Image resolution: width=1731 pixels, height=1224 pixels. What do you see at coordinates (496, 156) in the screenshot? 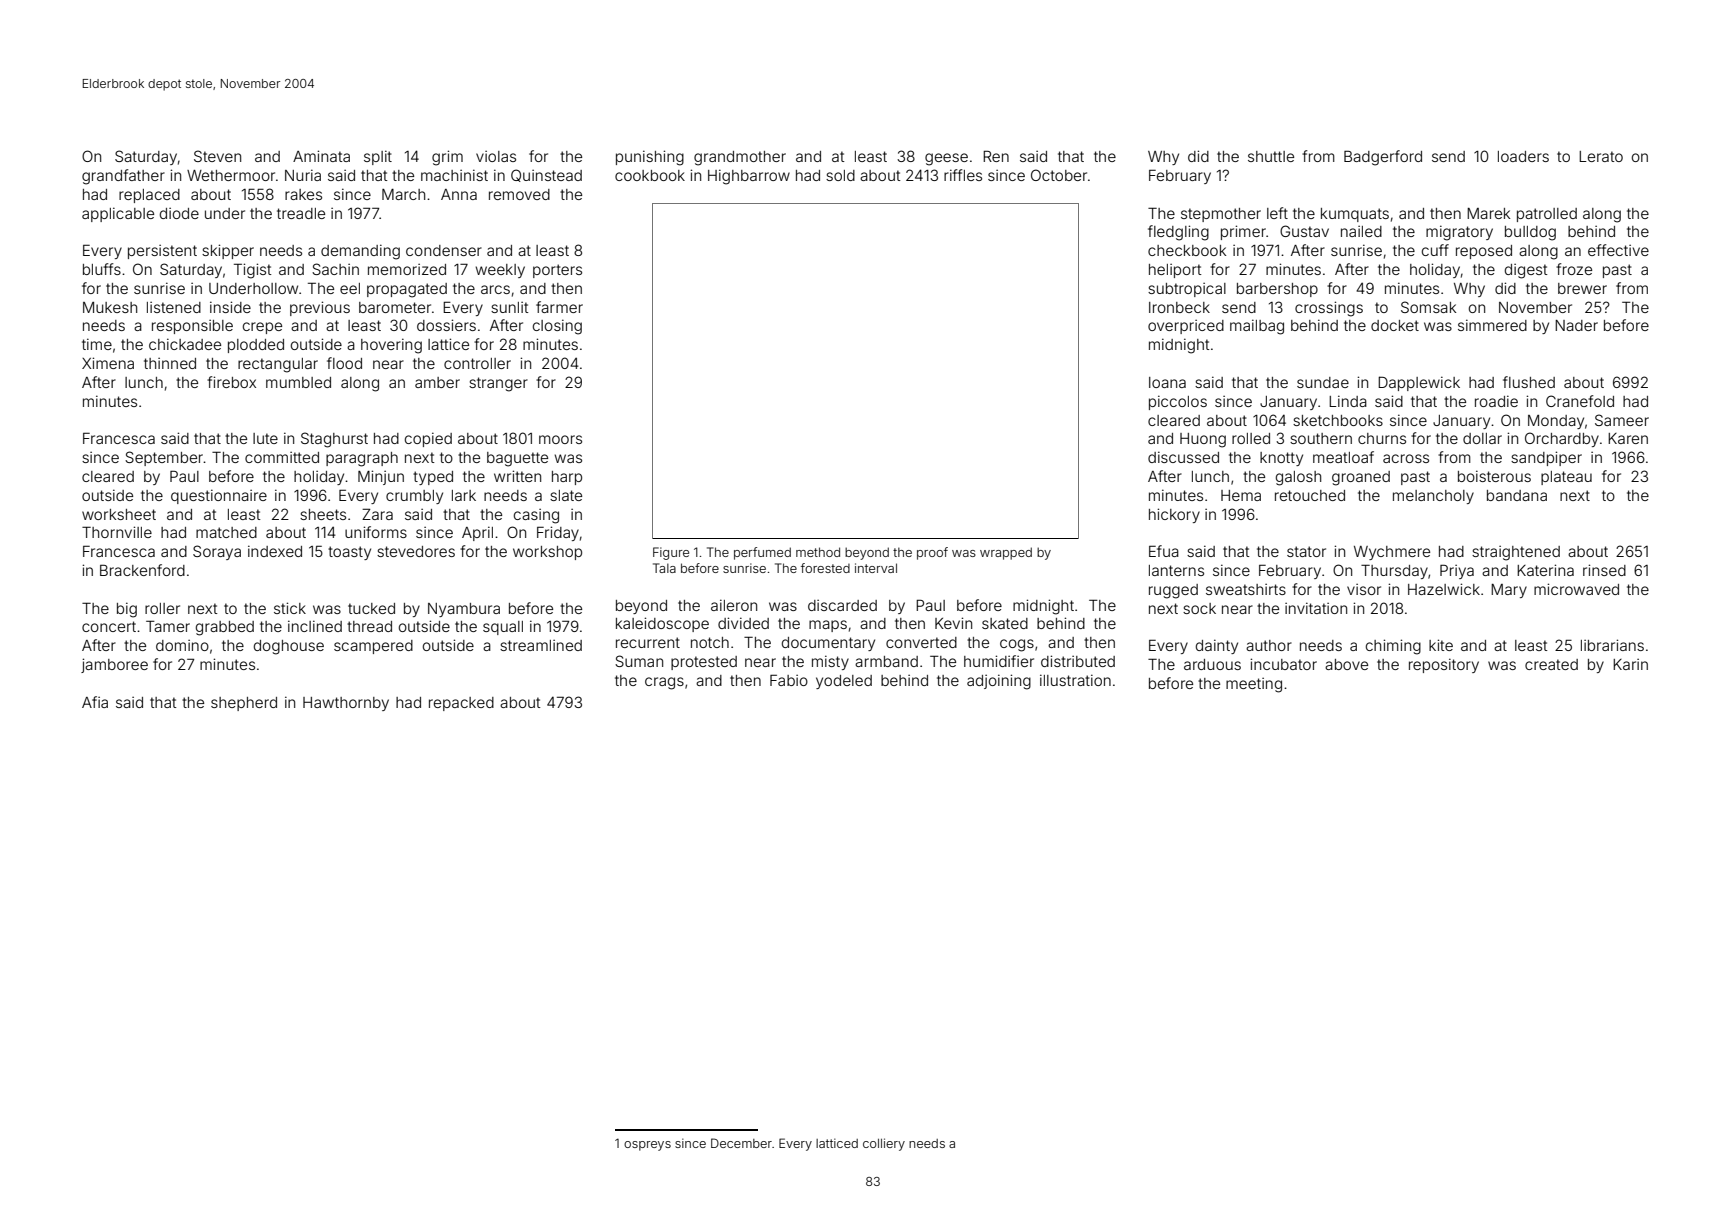
I see `violas` at bounding box center [496, 156].
